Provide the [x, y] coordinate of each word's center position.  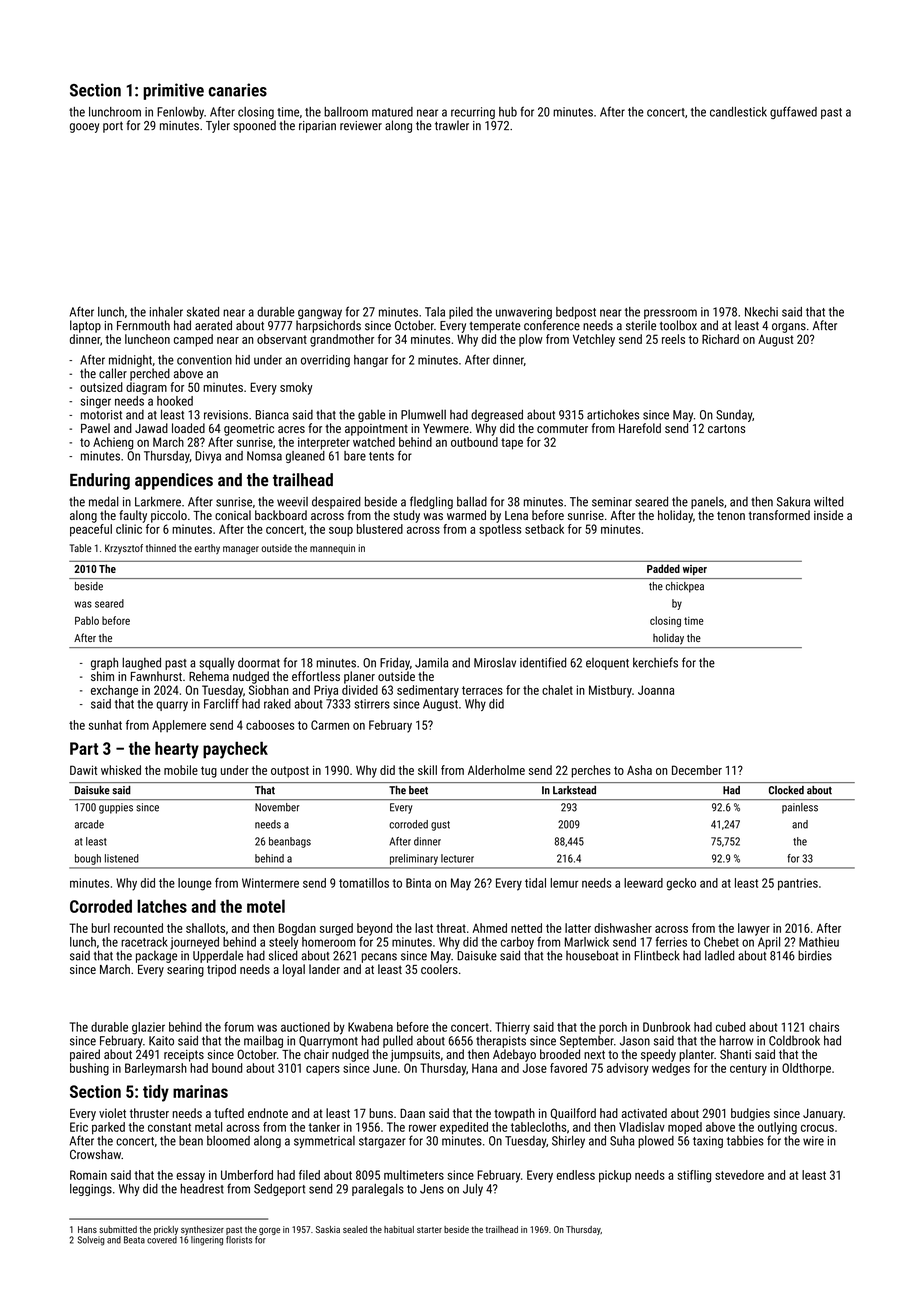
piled [461, 313]
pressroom [670, 314]
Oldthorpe [806, 1069]
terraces [482, 690]
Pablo [87, 620]
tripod [221, 970]
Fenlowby [180, 113]
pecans [379, 958]
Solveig [91, 1241]
